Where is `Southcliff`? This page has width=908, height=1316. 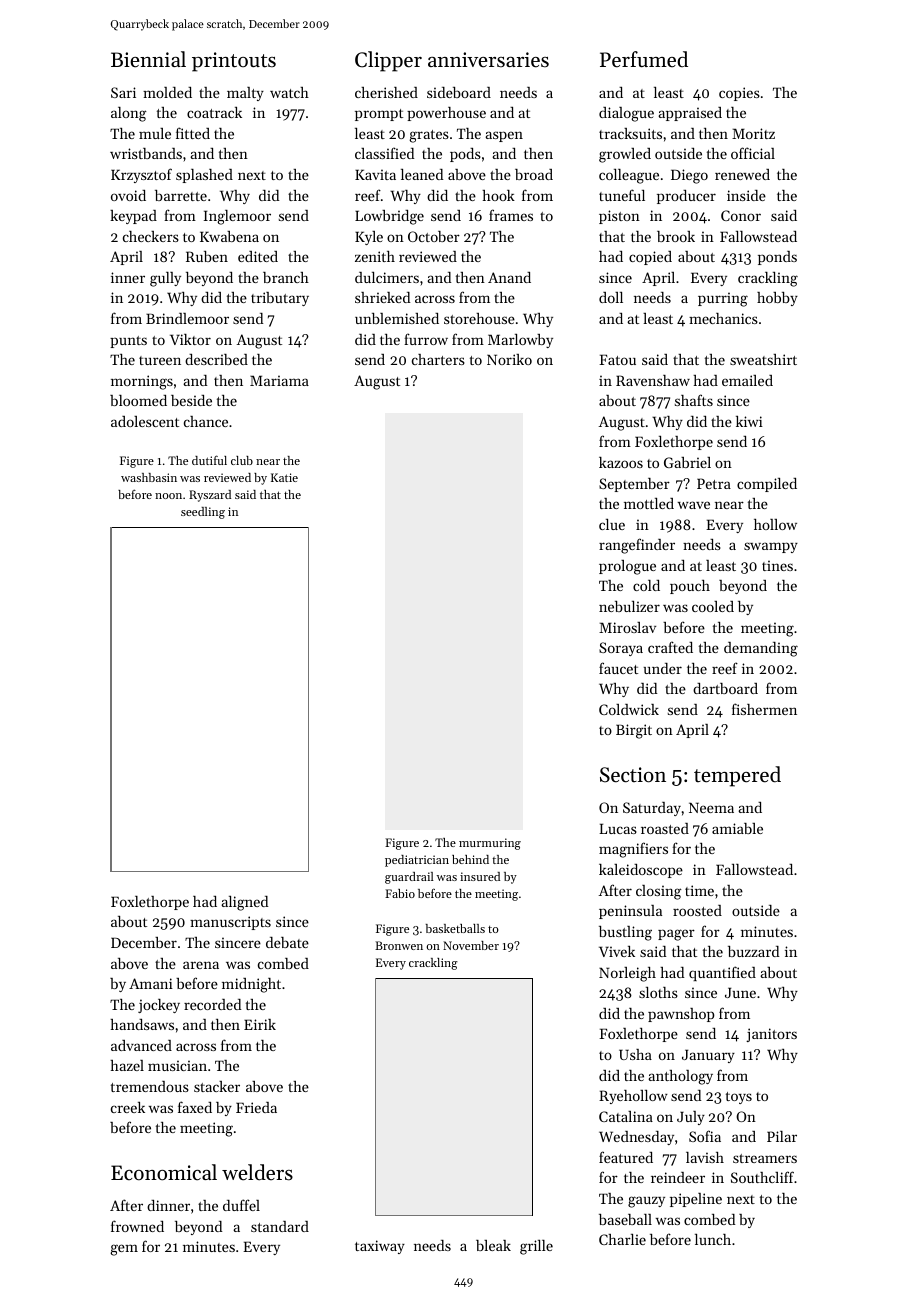 Southcliff is located at coordinates (762, 1177).
